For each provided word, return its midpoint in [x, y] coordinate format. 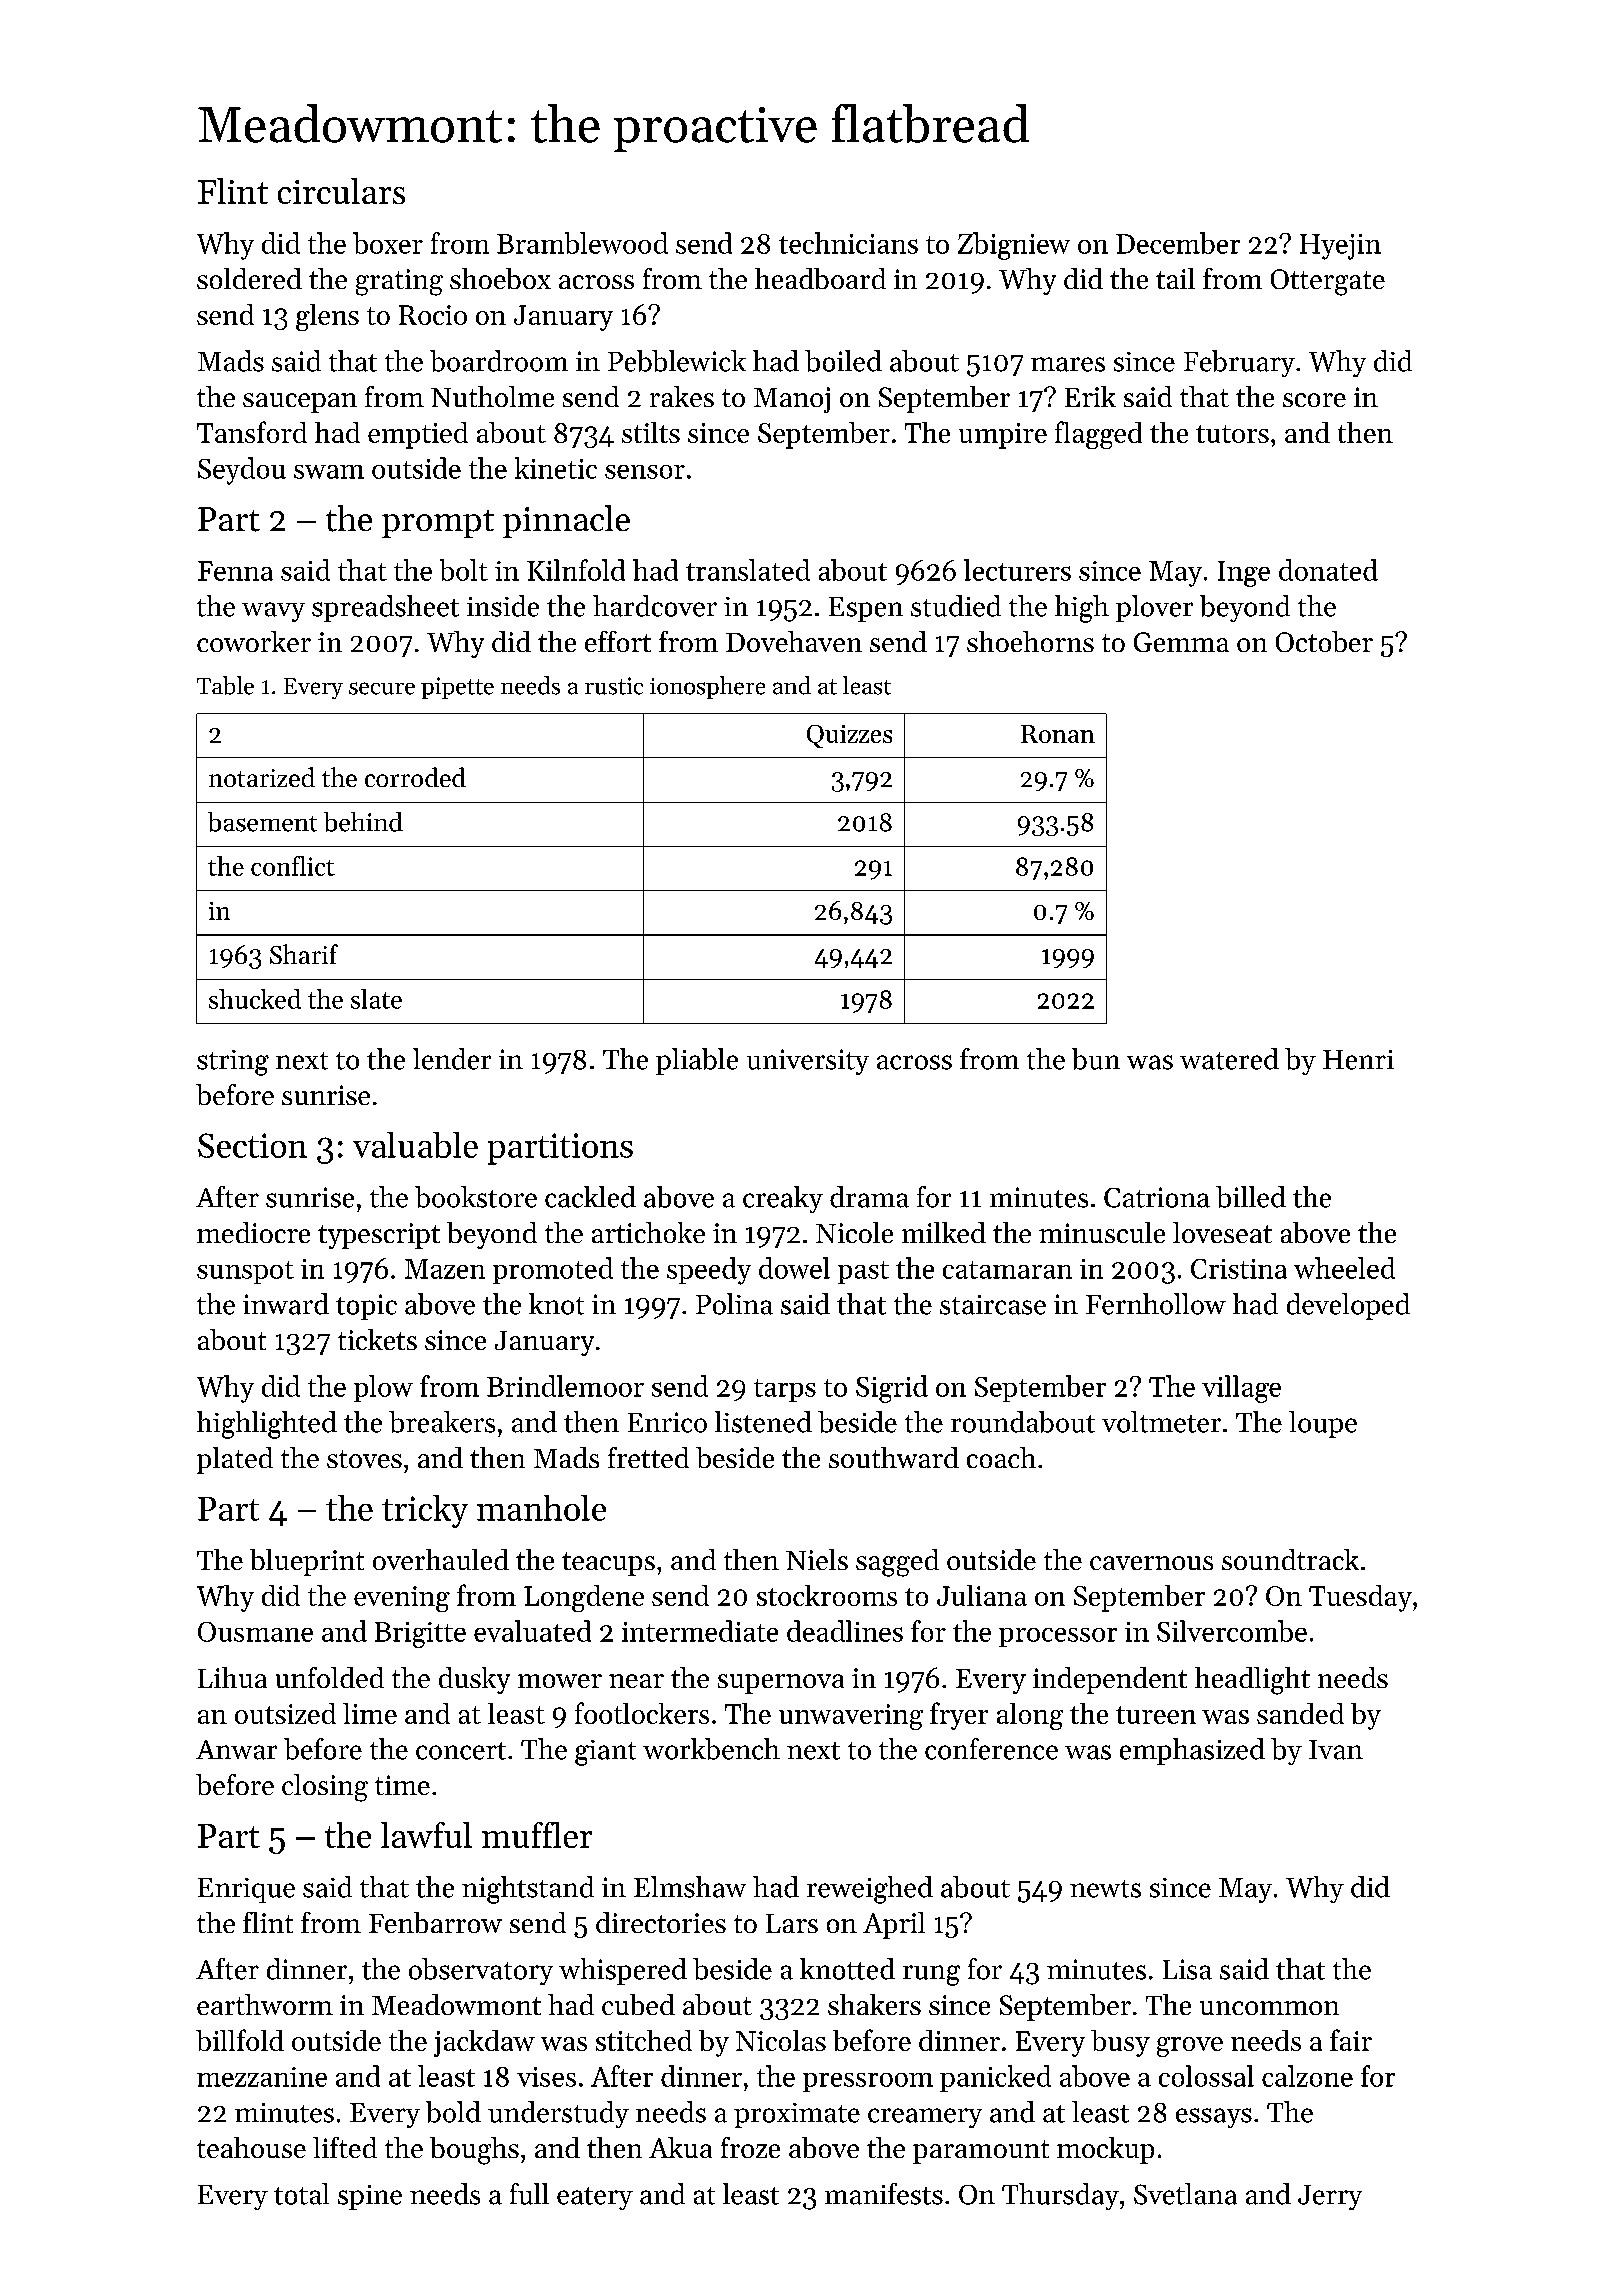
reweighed [870, 1890]
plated [235, 1460]
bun [1096, 1059]
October [1324, 641]
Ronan [1058, 734]
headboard [820, 278]
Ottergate [1328, 282]
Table [225, 685]
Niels [817, 1559]
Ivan [1336, 1750]
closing [325, 1788]
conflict [293, 866]
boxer [388, 243]
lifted [345, 2147]
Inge [1244, 574]
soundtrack [1290, 1559]
